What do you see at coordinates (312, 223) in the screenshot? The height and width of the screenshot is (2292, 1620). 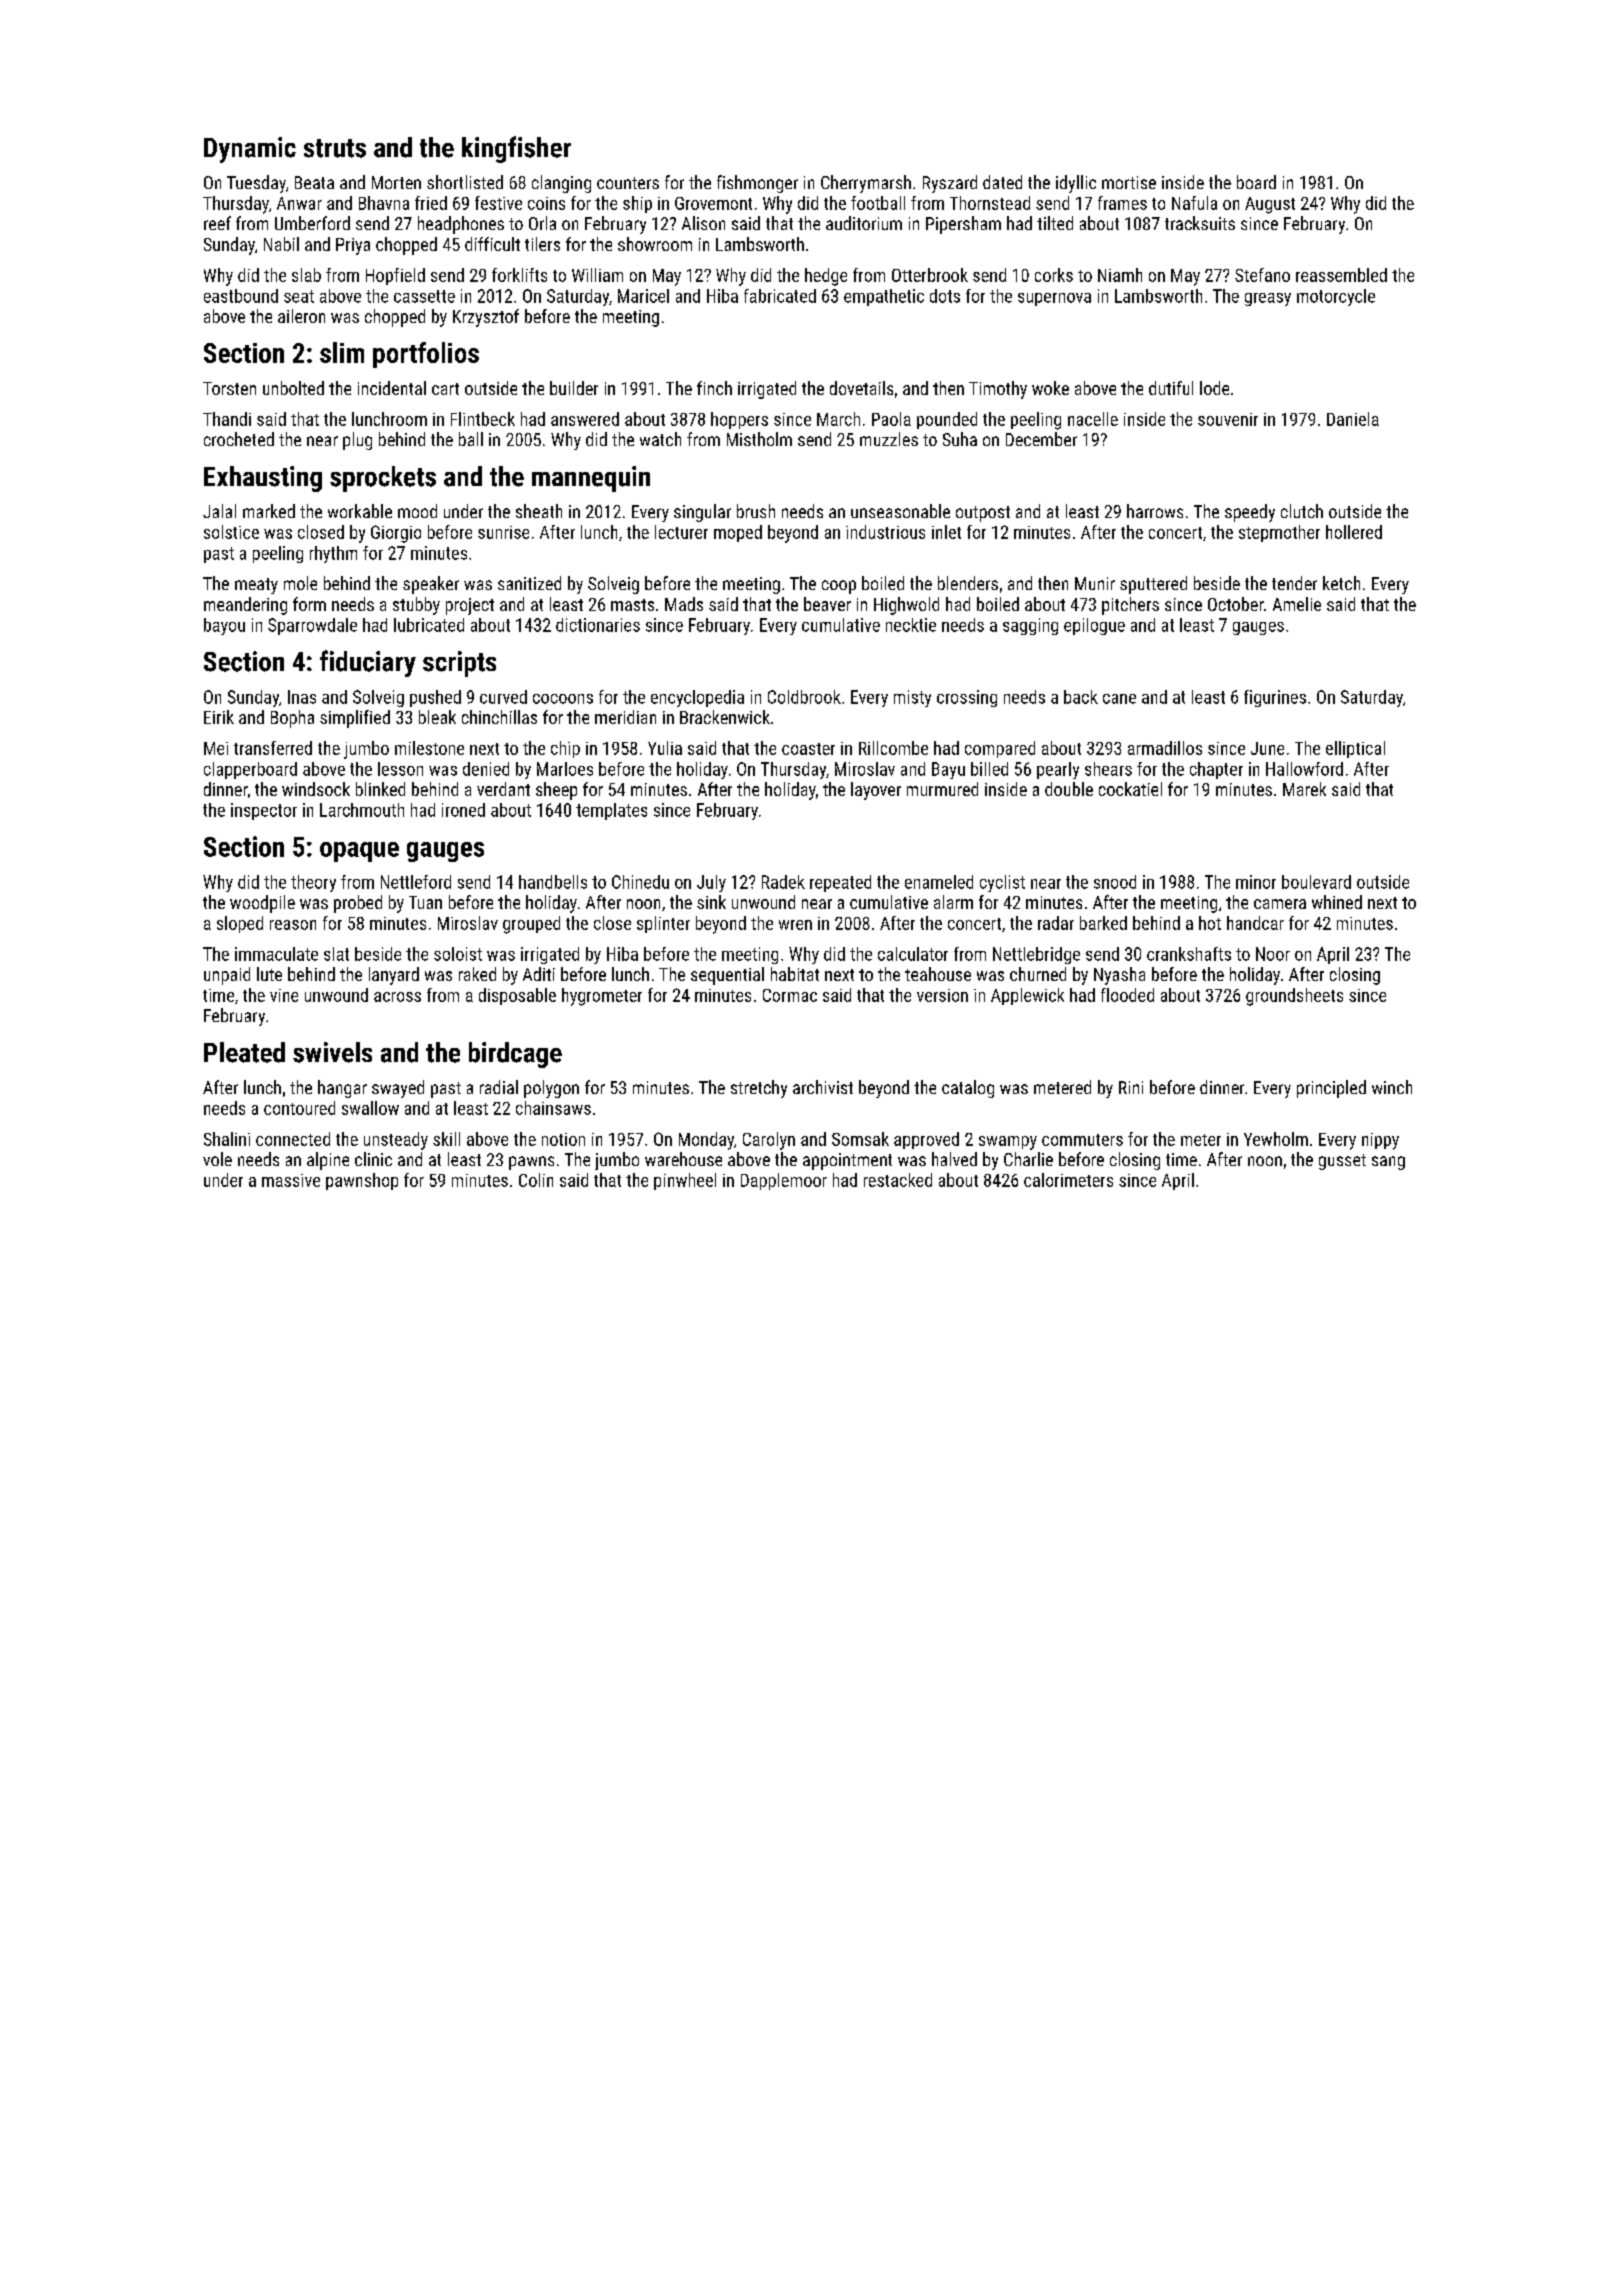 I see `Umberford` at bounding box center [312, 223].
